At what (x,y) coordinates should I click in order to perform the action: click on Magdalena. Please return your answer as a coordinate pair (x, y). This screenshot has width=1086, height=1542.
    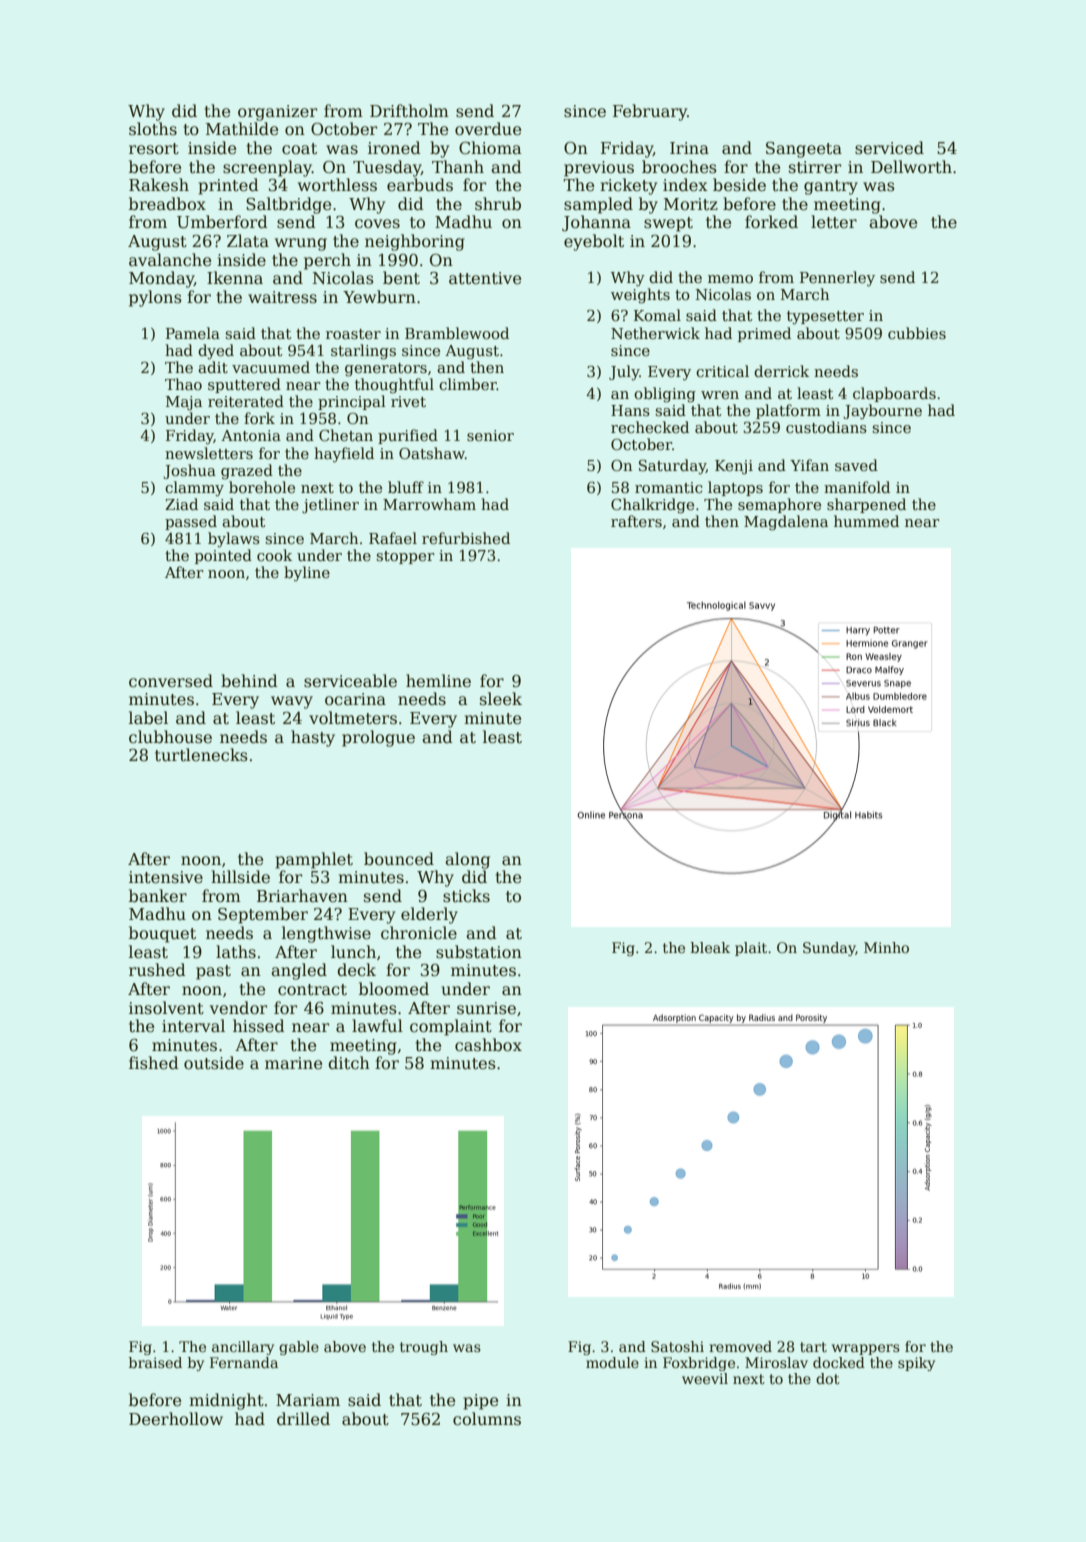
    Looking at the image, I should click on (786, 523).
